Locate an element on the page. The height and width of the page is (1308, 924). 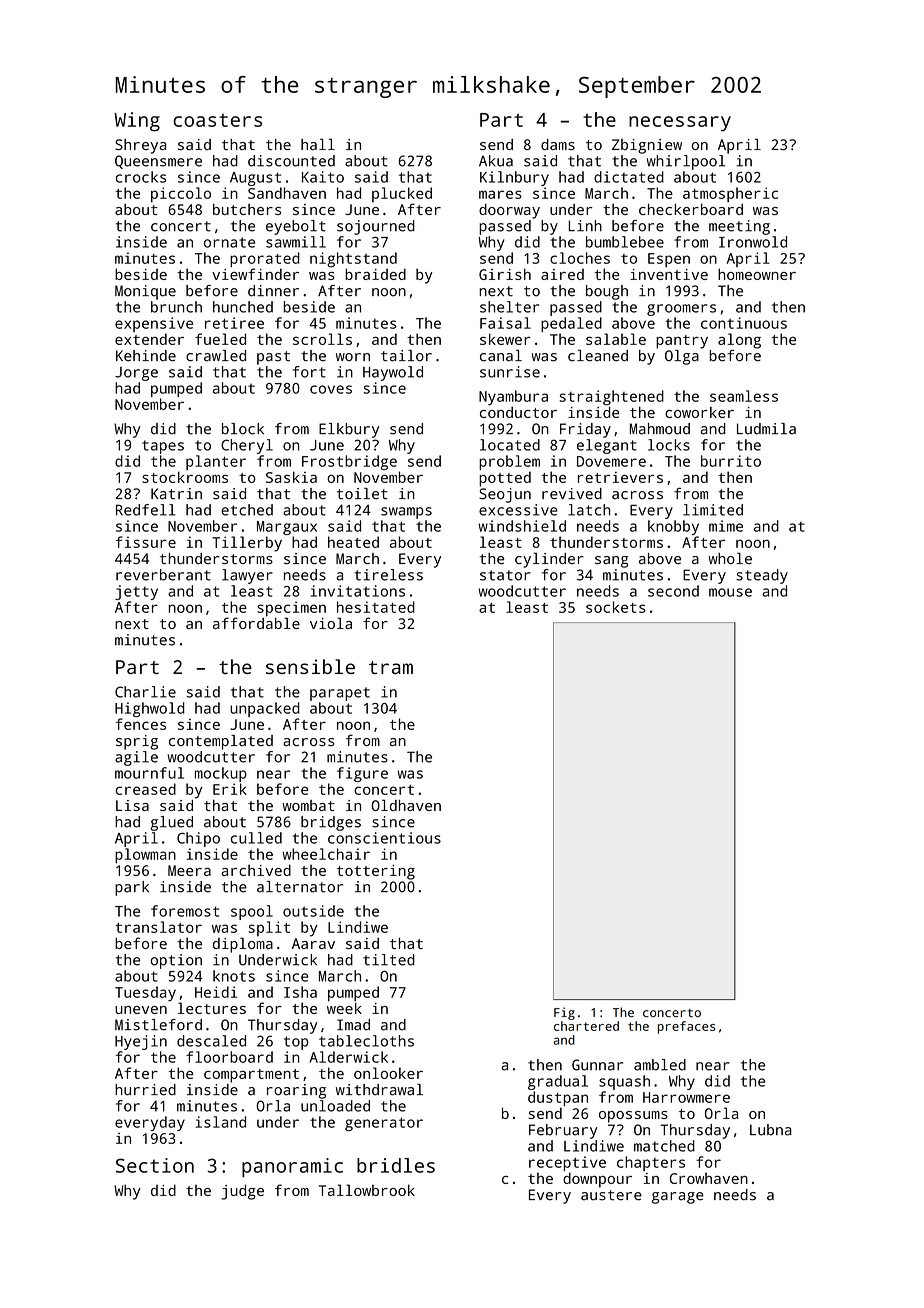
necessary is located at coordinates (680, 124).
